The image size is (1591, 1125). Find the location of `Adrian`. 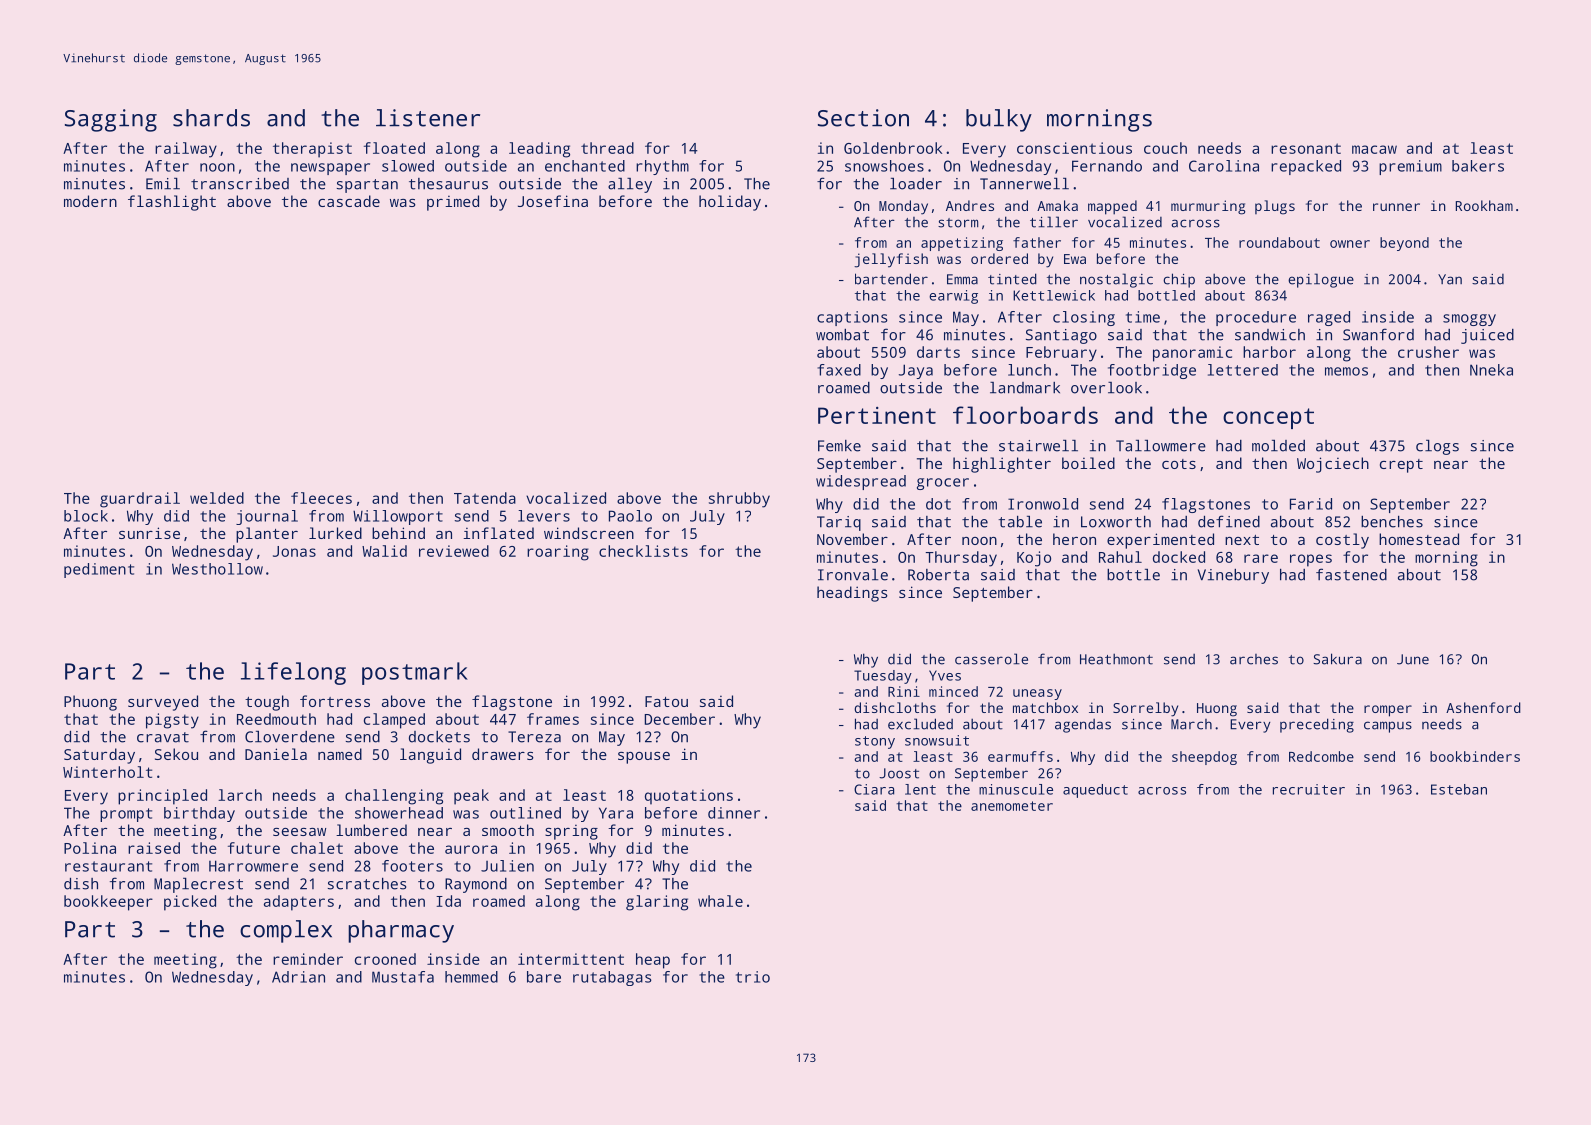

Adrian is located at coordinates (298, 977).
